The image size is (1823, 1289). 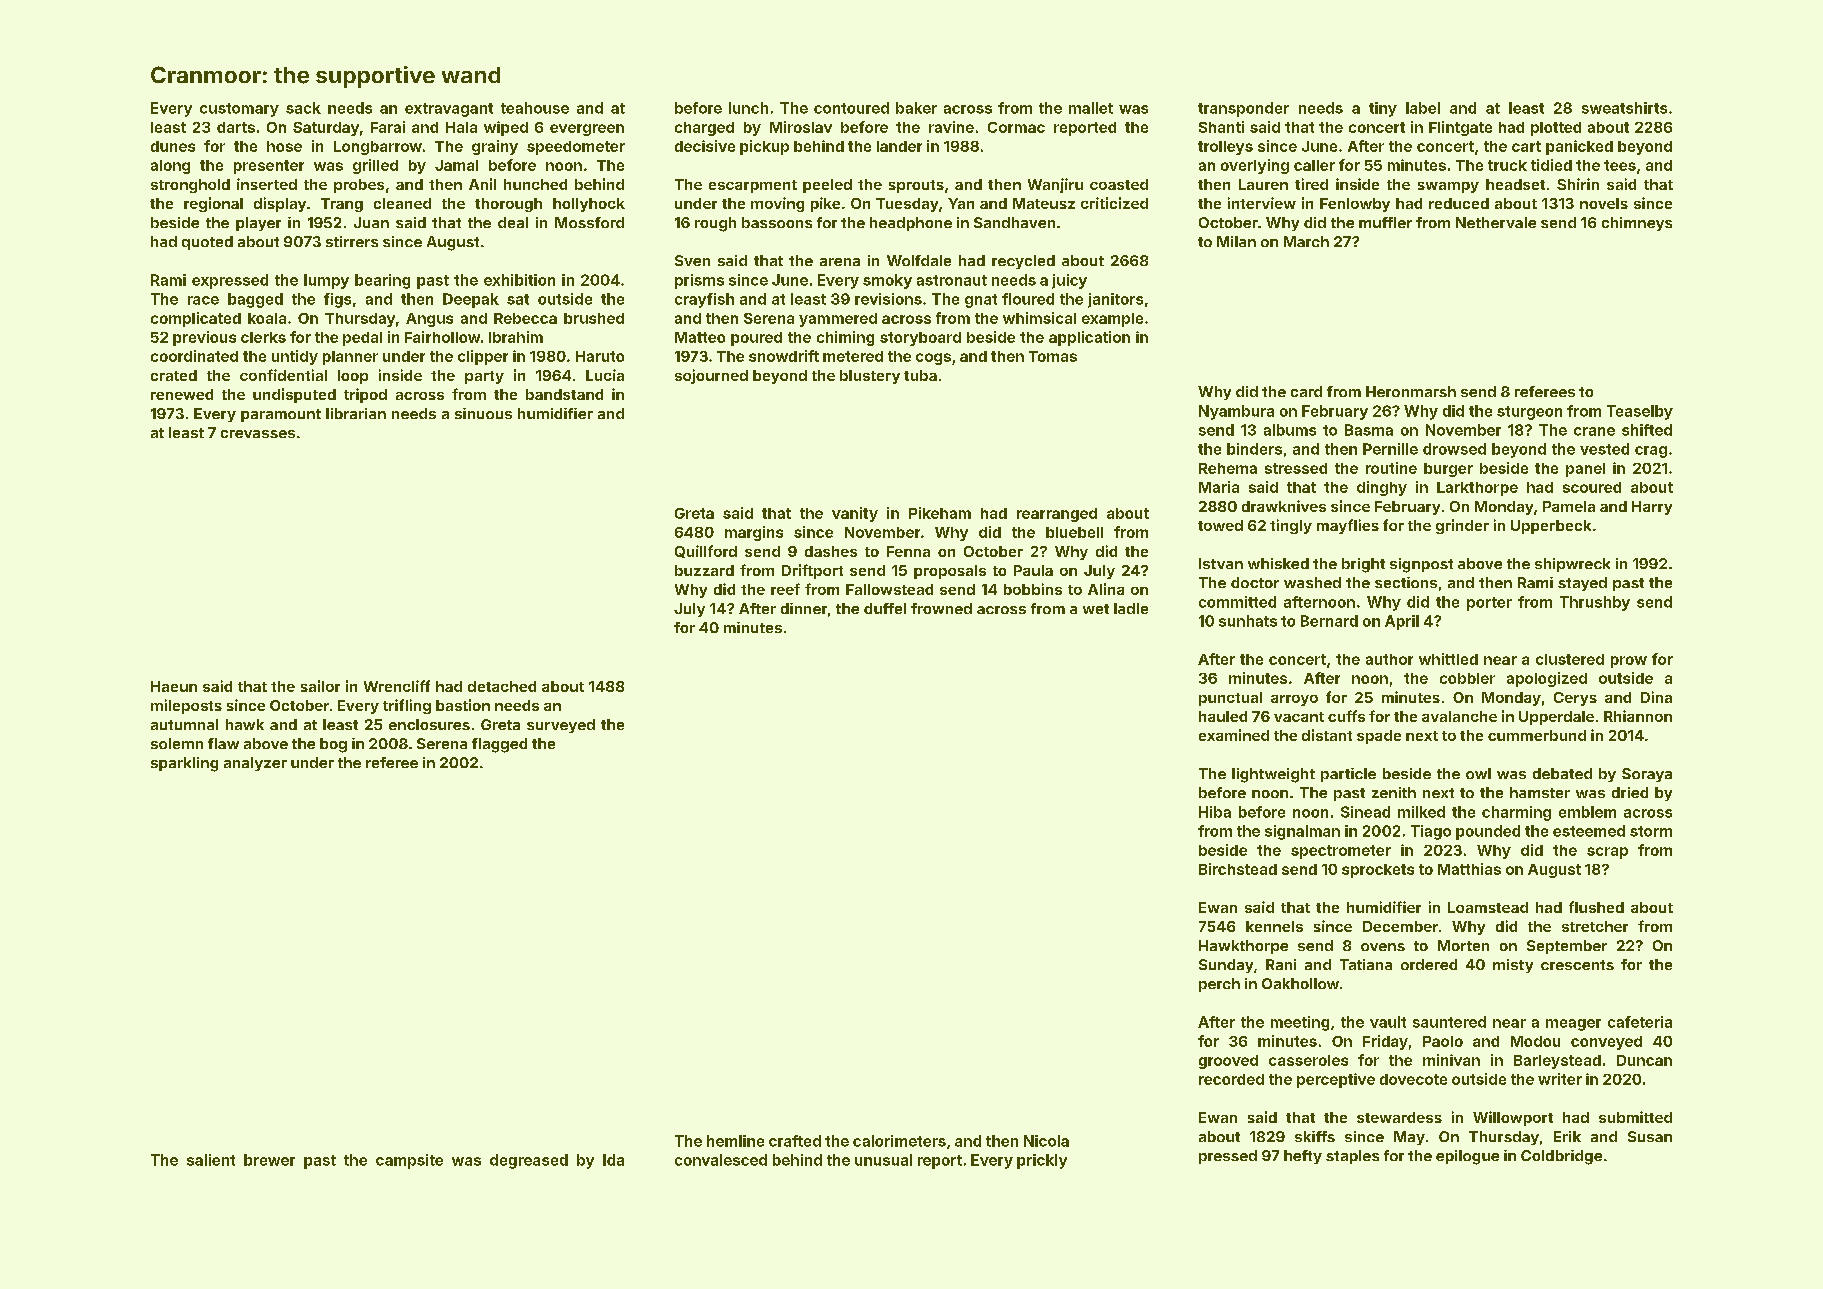 I want to click on librarian, so click(x=356, y=413).
